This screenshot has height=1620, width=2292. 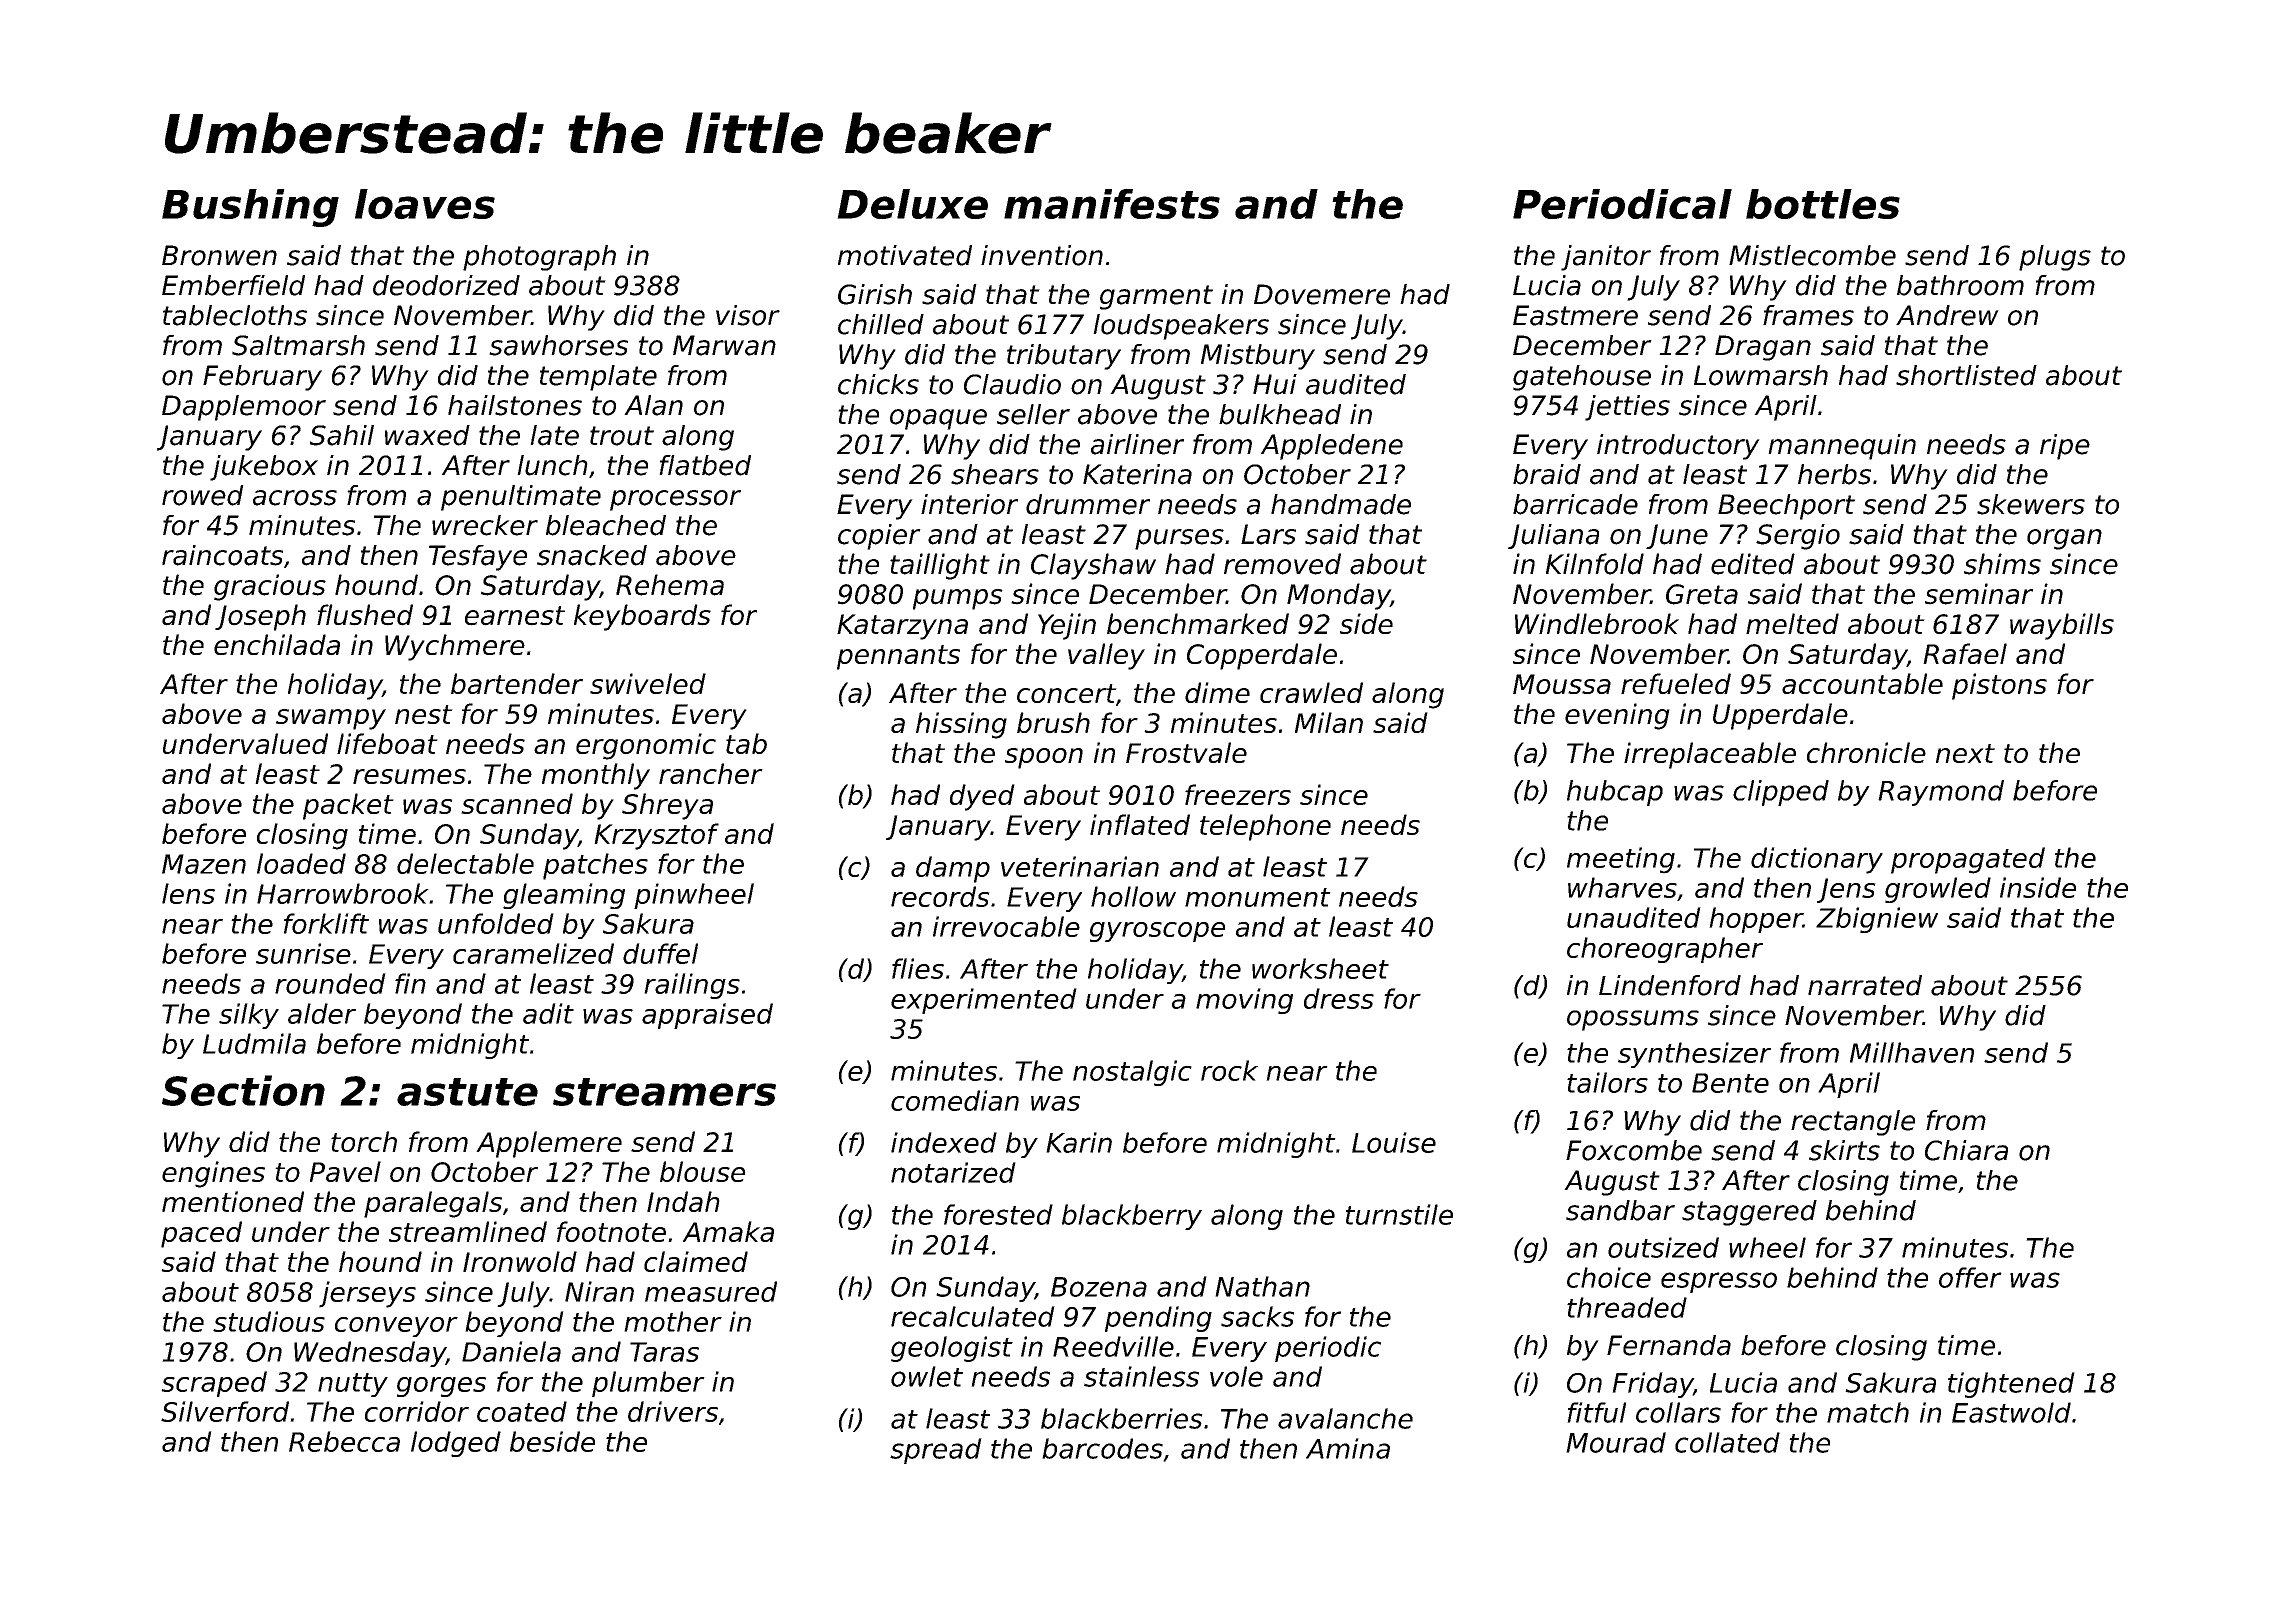 What do you see at coordinates (1965, 753) in the screenshot?
I see `next` at bounding box center [1965, 753].
